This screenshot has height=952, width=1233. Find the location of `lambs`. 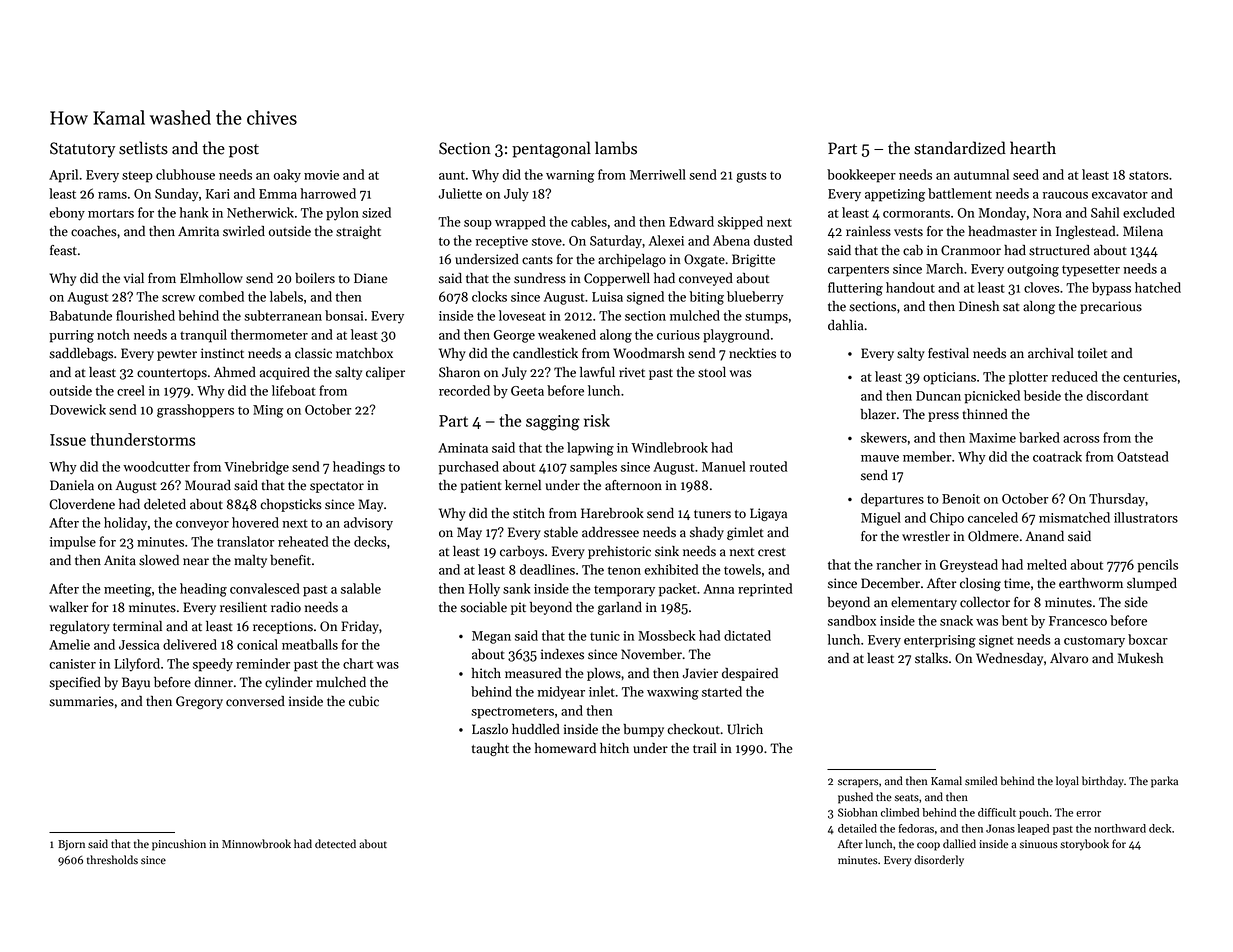

lambs is located at coordinates (616, 148).
